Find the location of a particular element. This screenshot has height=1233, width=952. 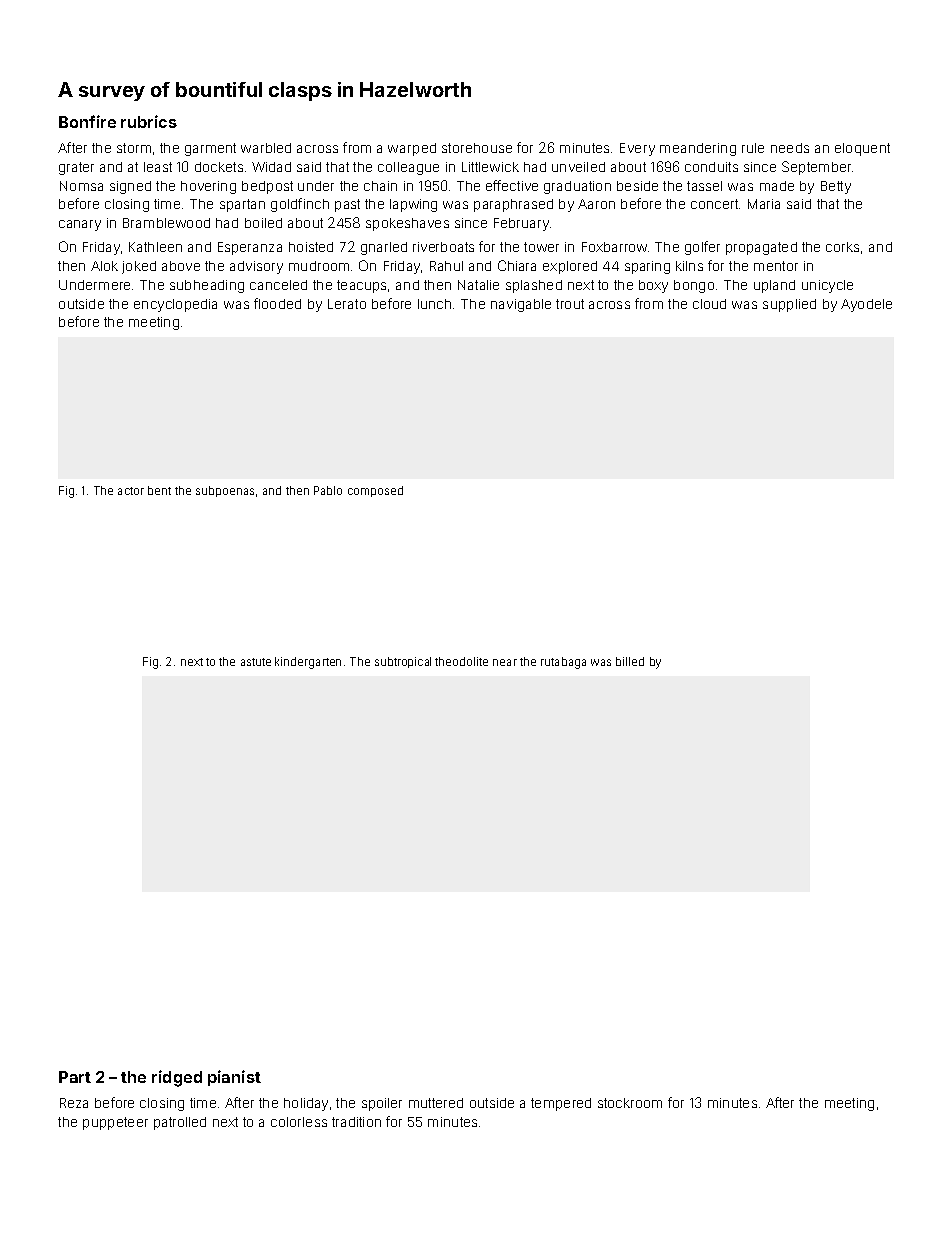

stockroom is located at coordinates (630, 1103).
